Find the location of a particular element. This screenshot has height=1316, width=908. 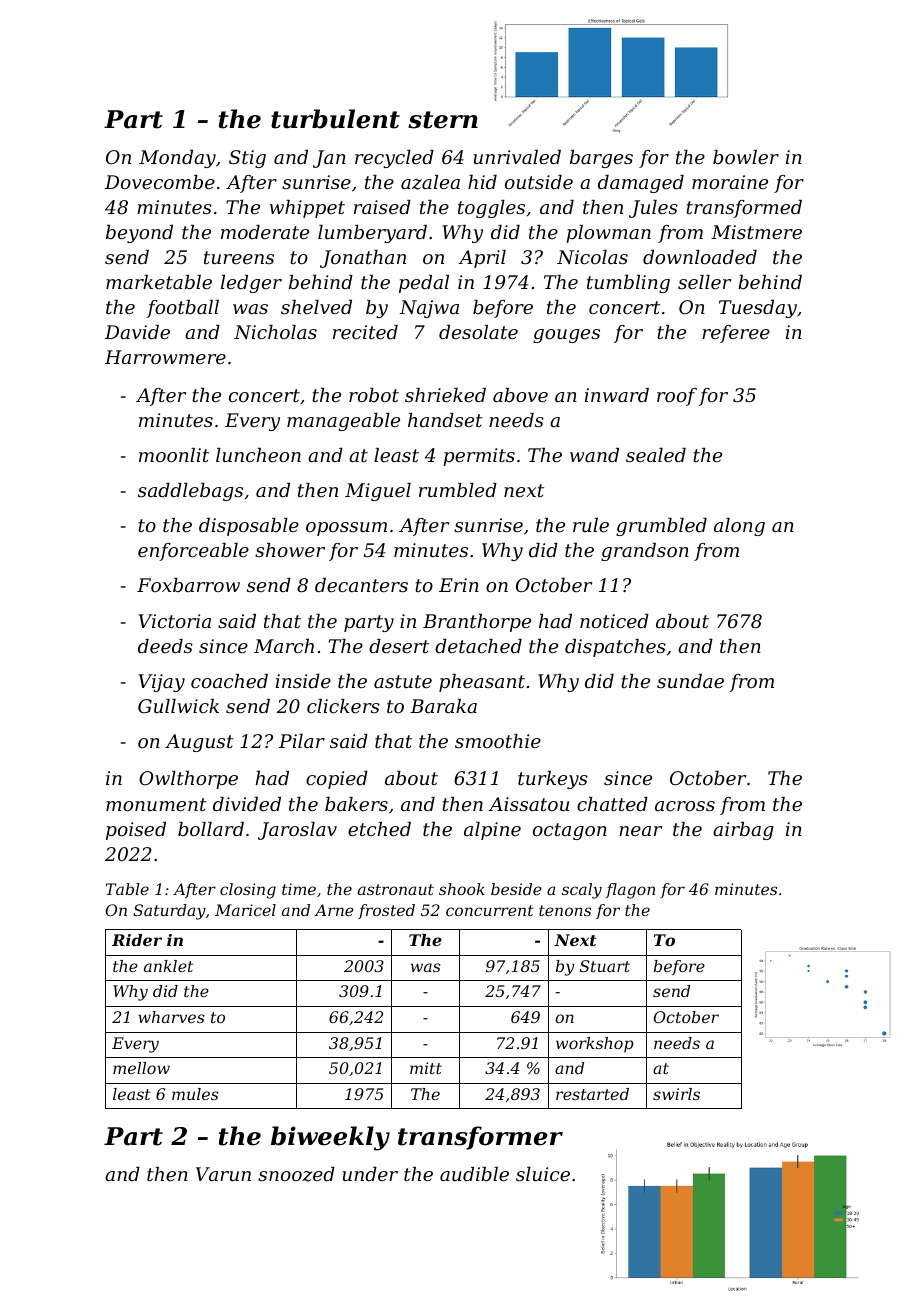

robot is located at coordinates (374, 395).
